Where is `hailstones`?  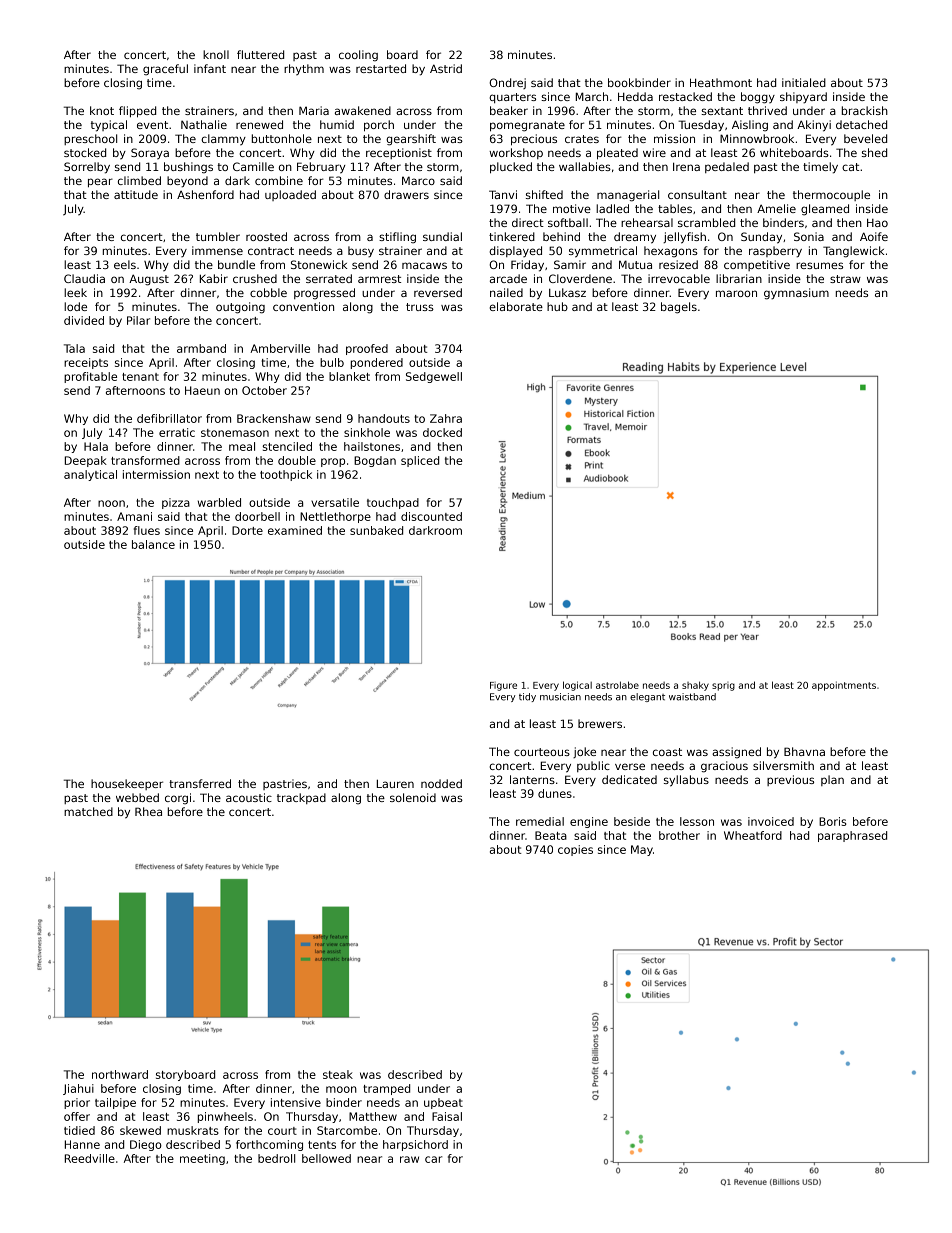 hailstones is located at coordinates (372, 446).
